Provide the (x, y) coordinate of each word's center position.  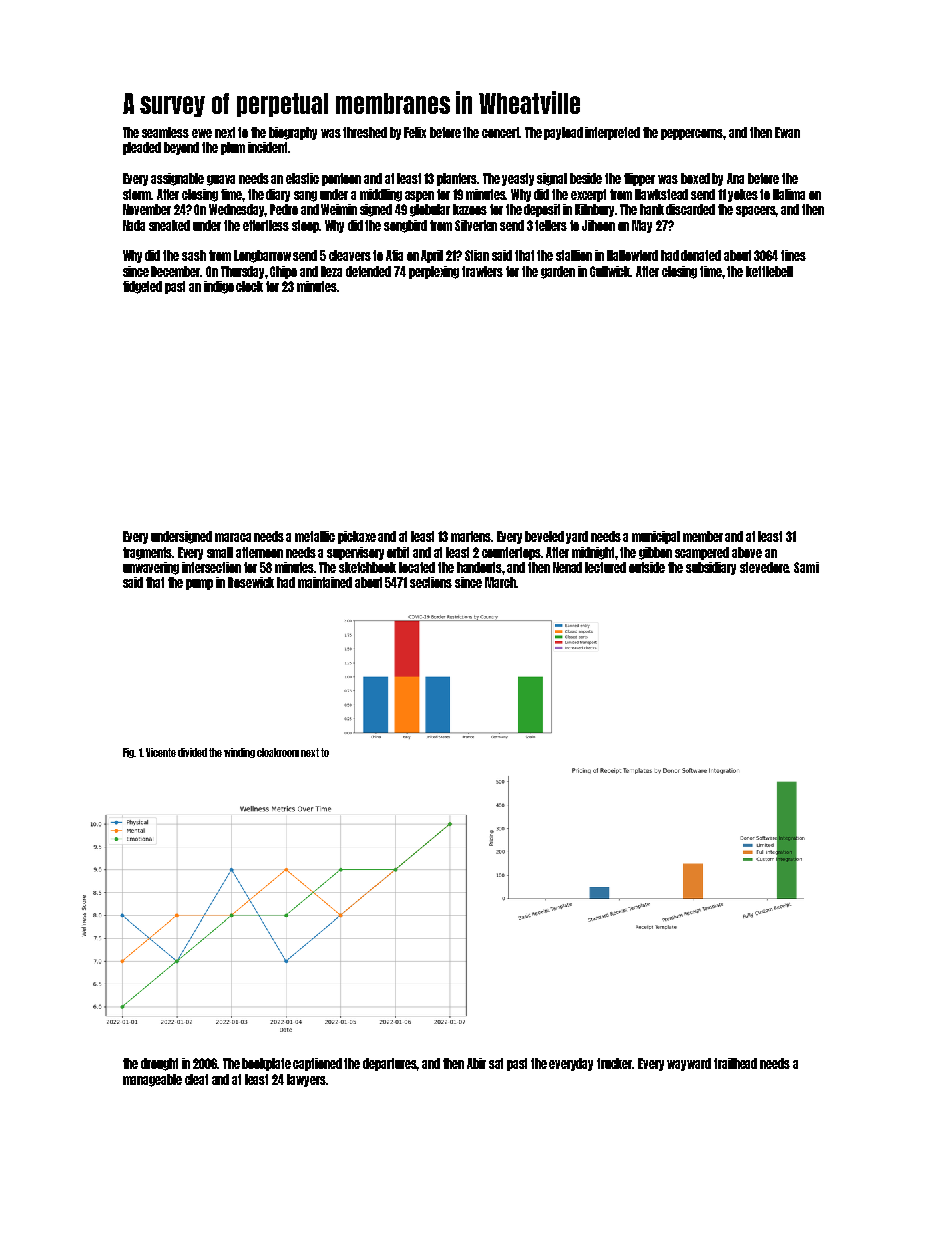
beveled (544, 536)
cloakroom (278, 752)
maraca (233, 537)
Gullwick (611, 271)
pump (199, 584)
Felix (415, 132)
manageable (152, 1080)
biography (293, 133)
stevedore (764, 567)
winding (239, 753)
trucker (615, 1063)
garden (558, 272)
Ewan (787, 132)
